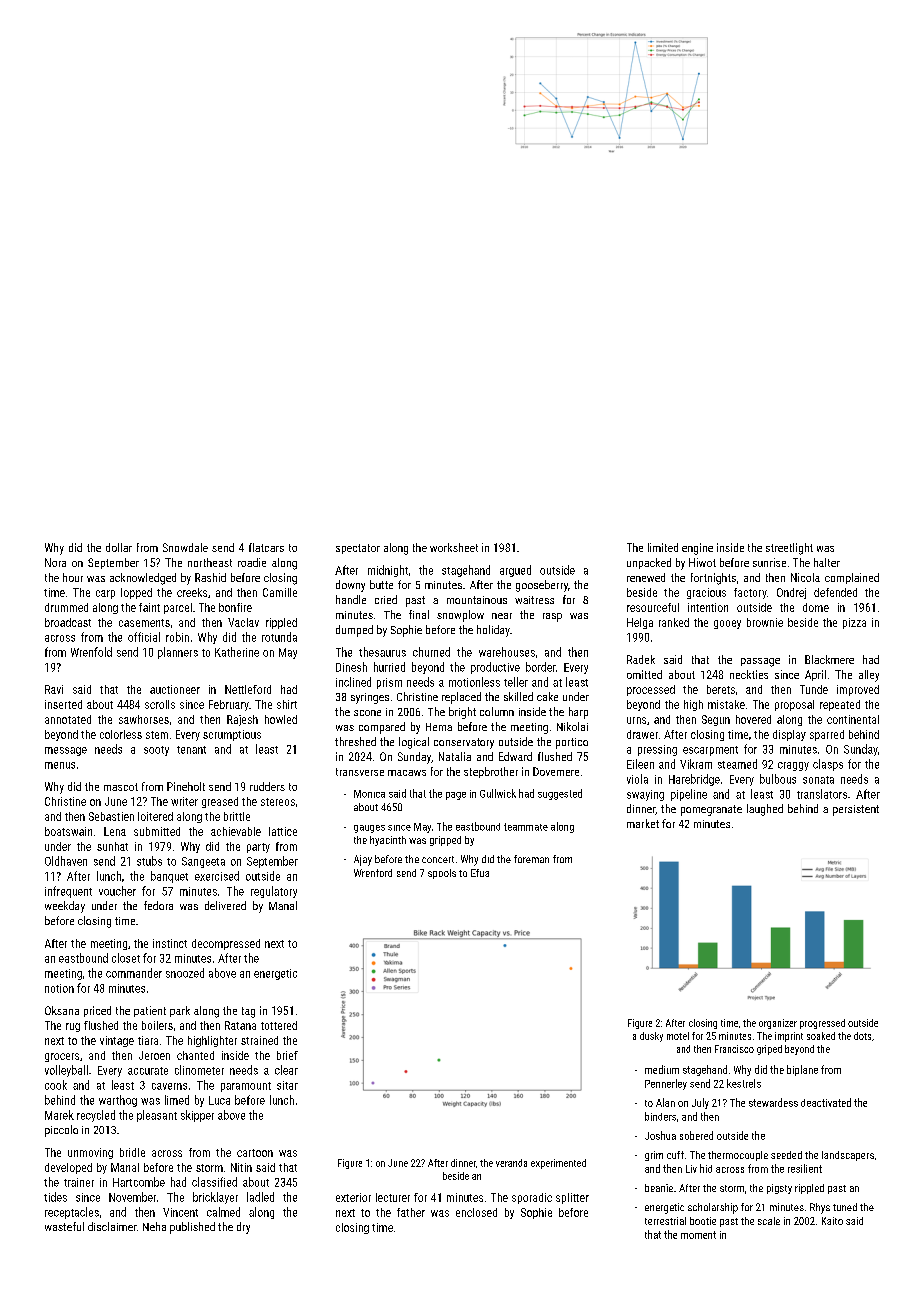 The image size is (924, 1308). Describe the element at coordinates (170, 943) in the screenshot. I see `instinct` at that location.
